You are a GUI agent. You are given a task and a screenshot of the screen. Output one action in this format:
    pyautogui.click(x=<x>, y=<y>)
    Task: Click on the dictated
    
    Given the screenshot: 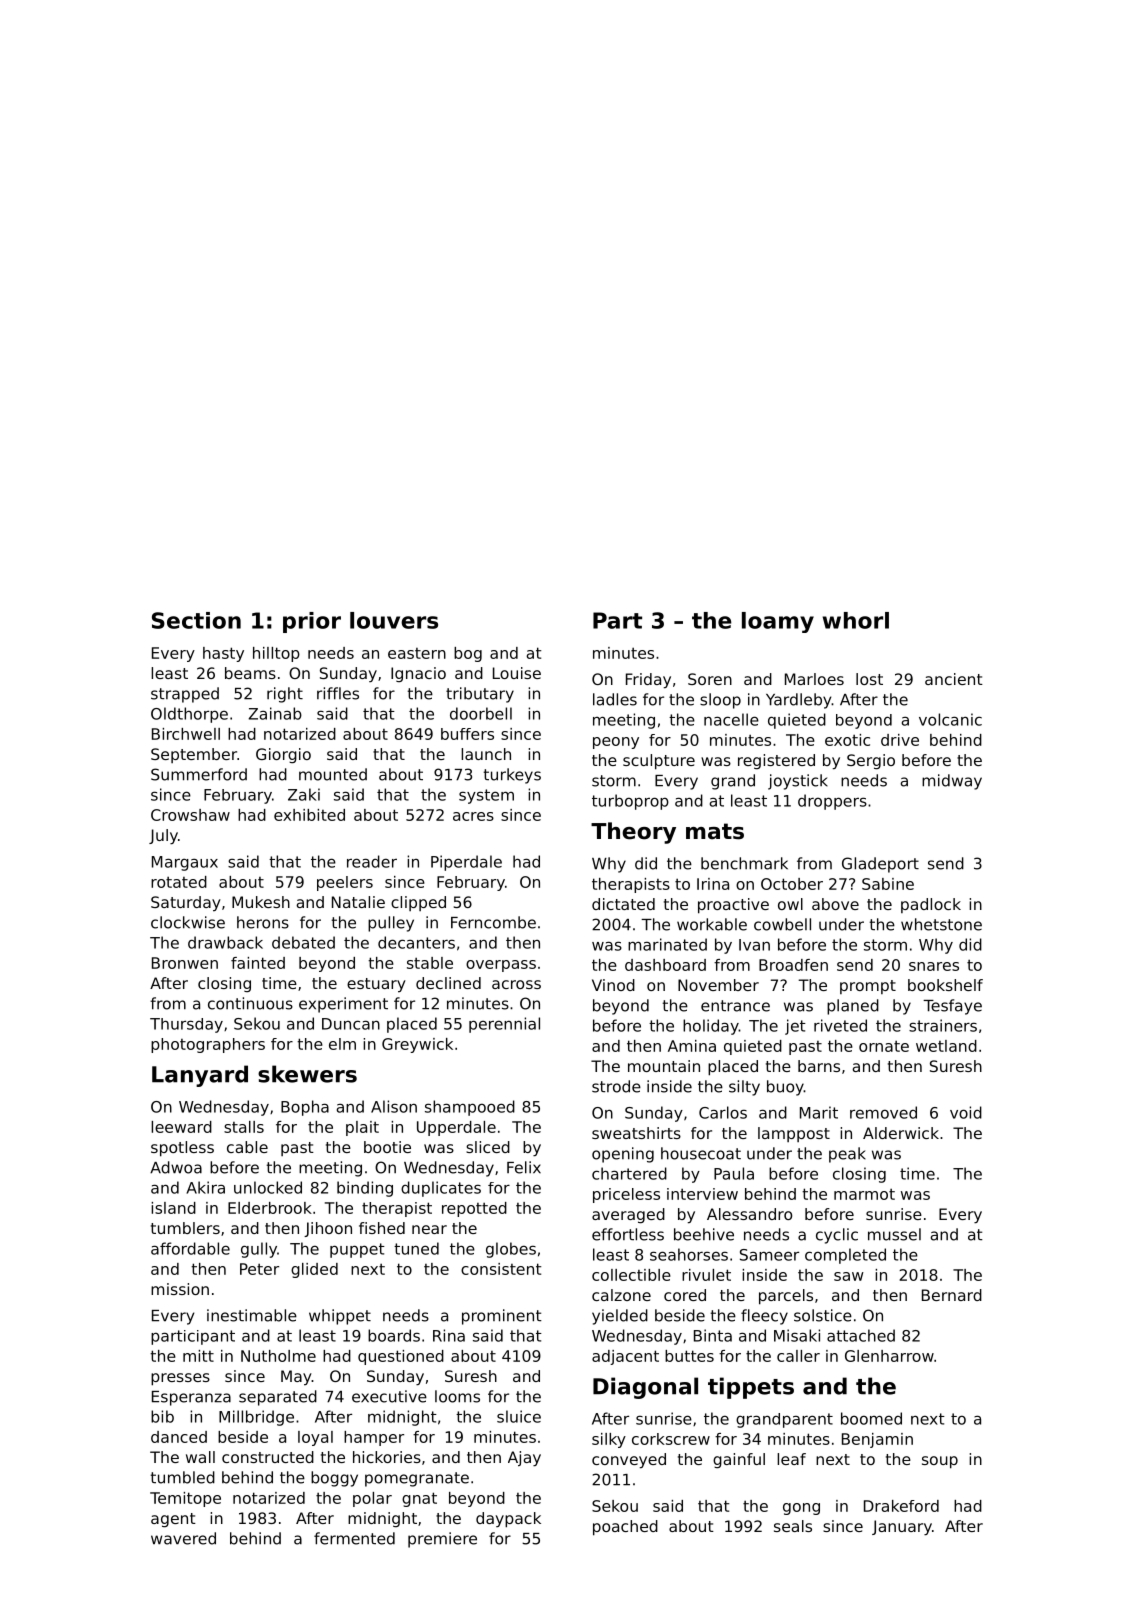 What is the action you would take?
    pyautogui.click(x=623, y=904)
